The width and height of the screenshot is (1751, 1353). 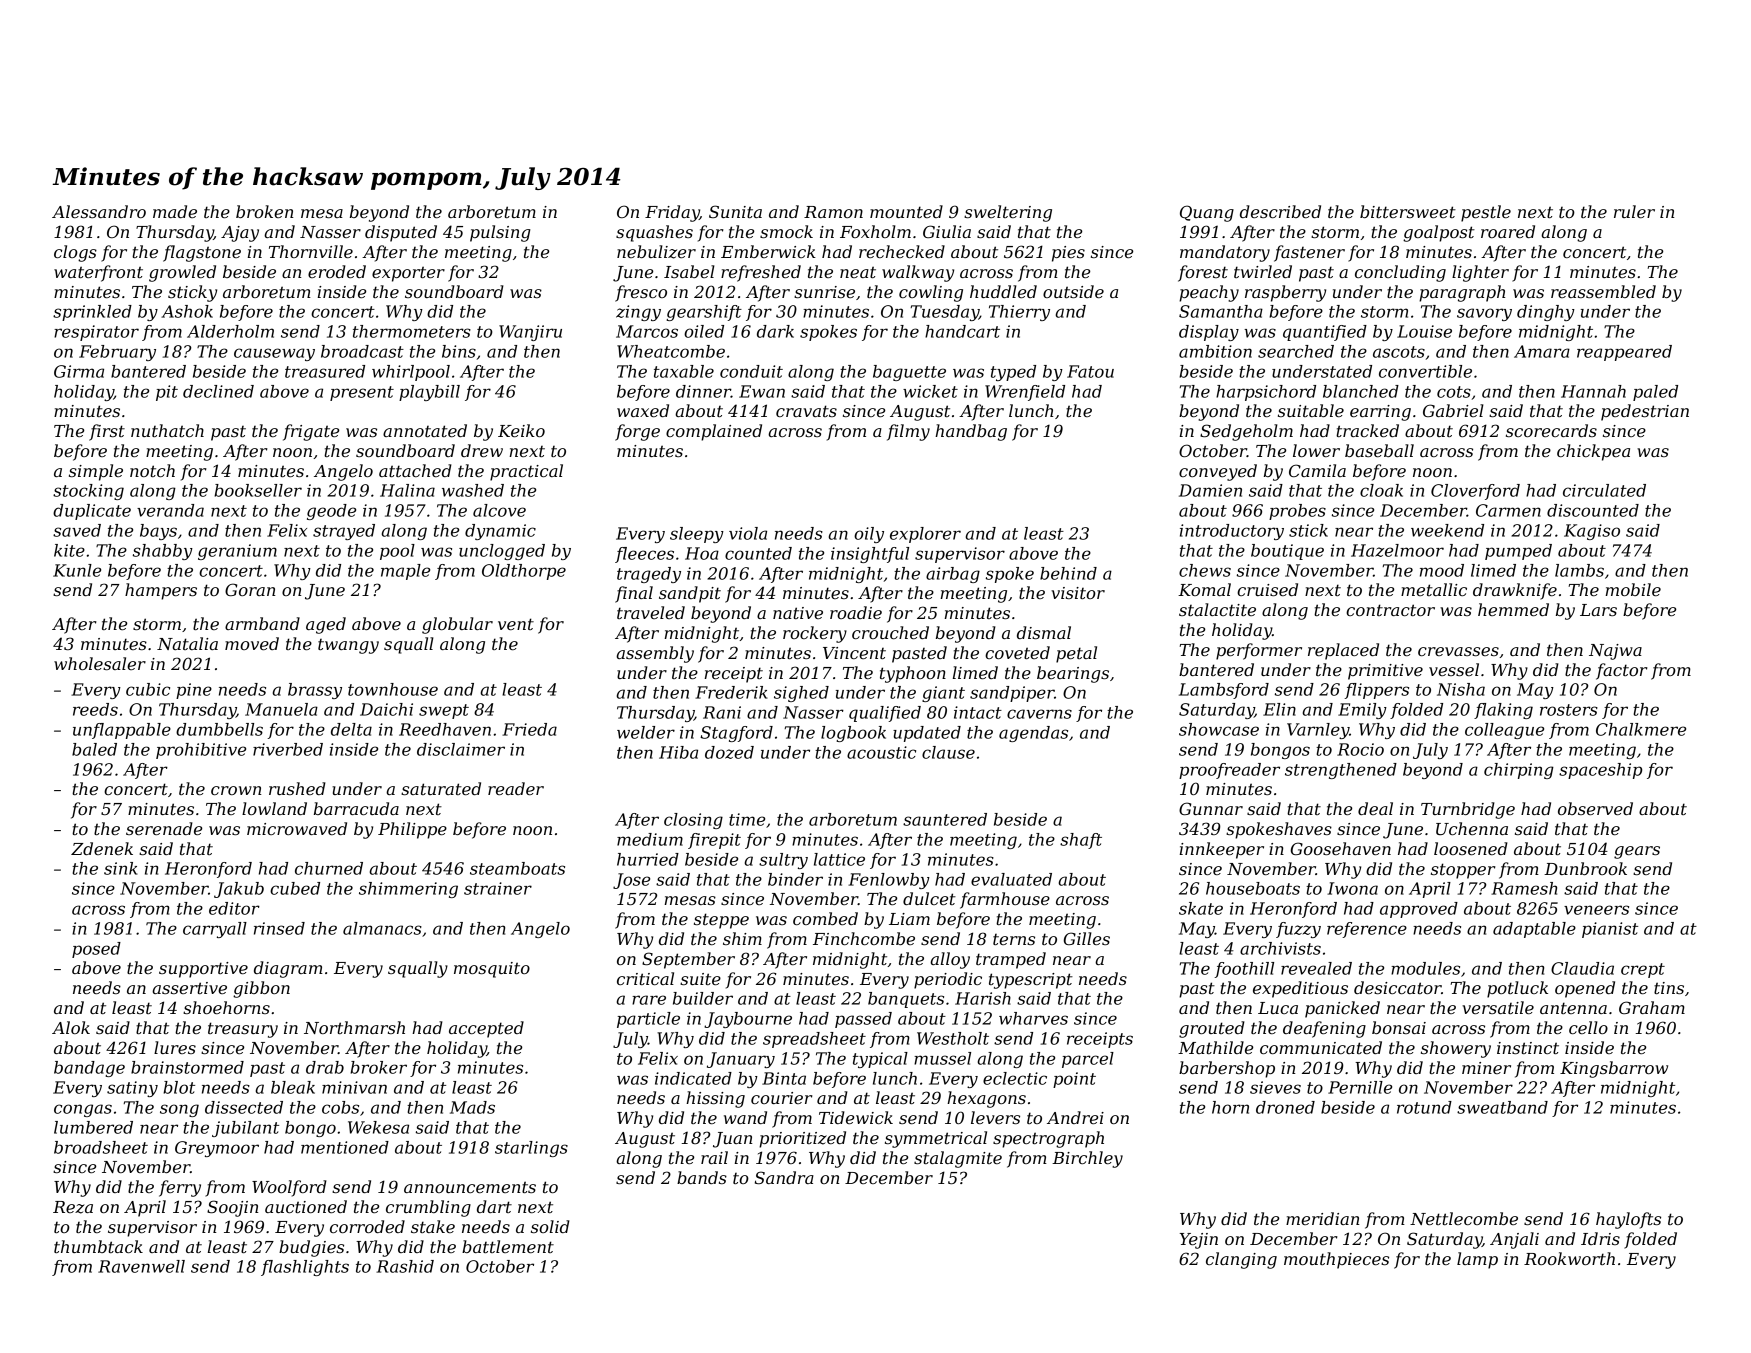 I want to click on agendas, so click(x=1033, y=734).
